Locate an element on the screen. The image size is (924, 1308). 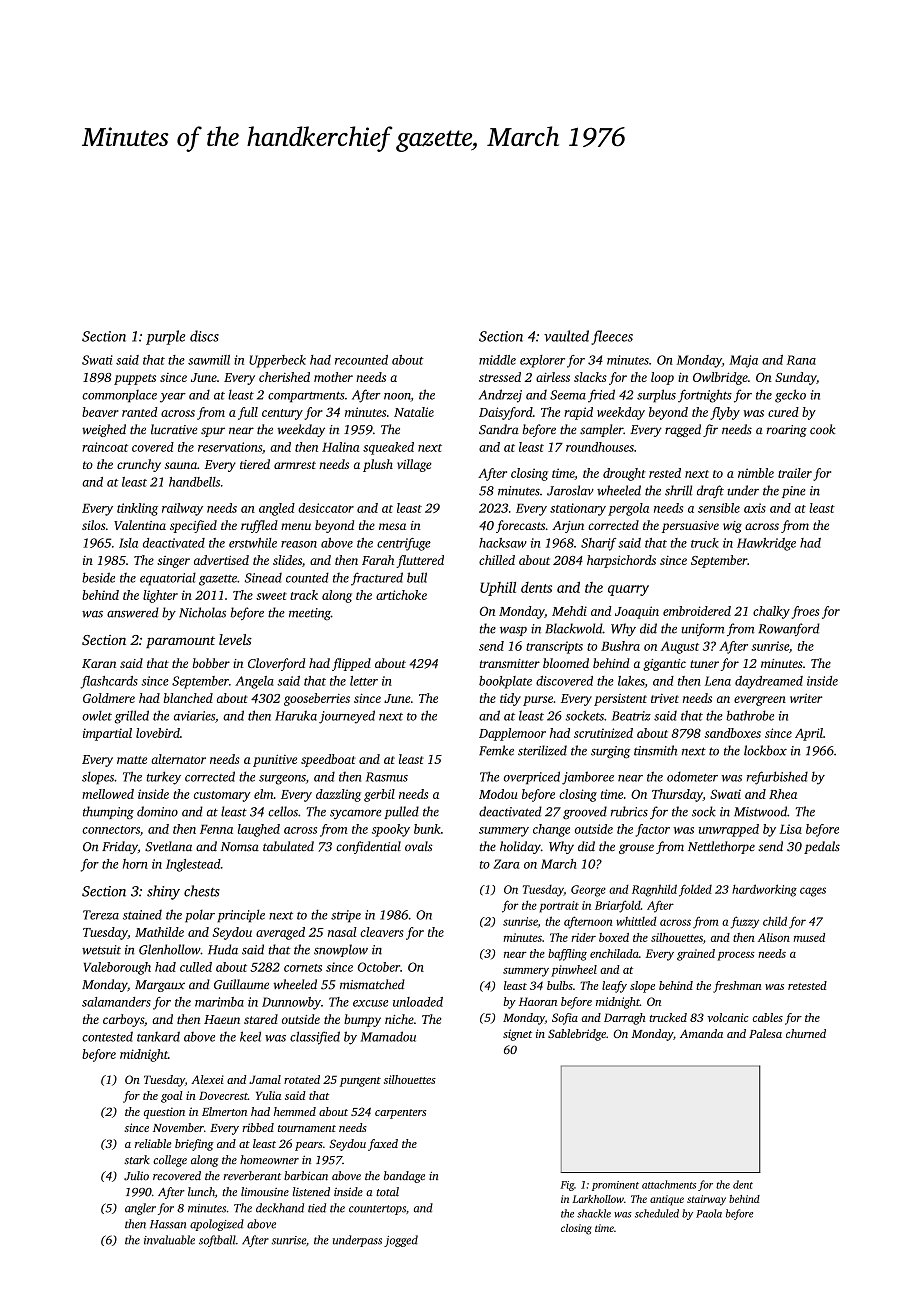
cleavers is located at coordinates (381, 932).
